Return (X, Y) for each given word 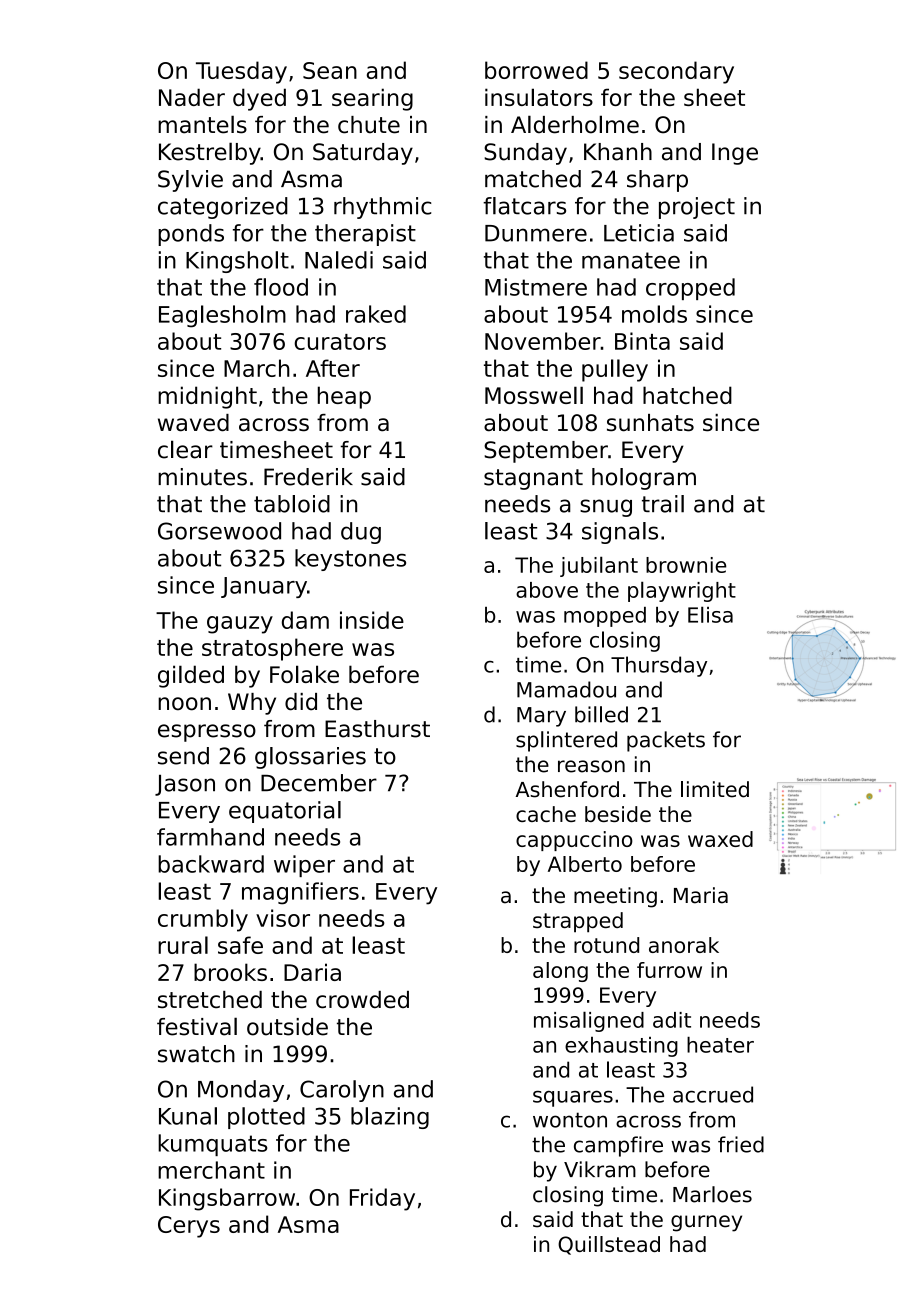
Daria (312, 972)
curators (340, 342)
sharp (657, 181)
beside (618, 814)
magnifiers (300, 893)
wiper (304, 866)
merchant (211, 1170)
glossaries (310, 758)
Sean (330, 70)
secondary (676, 72)
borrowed (536, 70)
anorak (684, 945)
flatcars (524, 206)
